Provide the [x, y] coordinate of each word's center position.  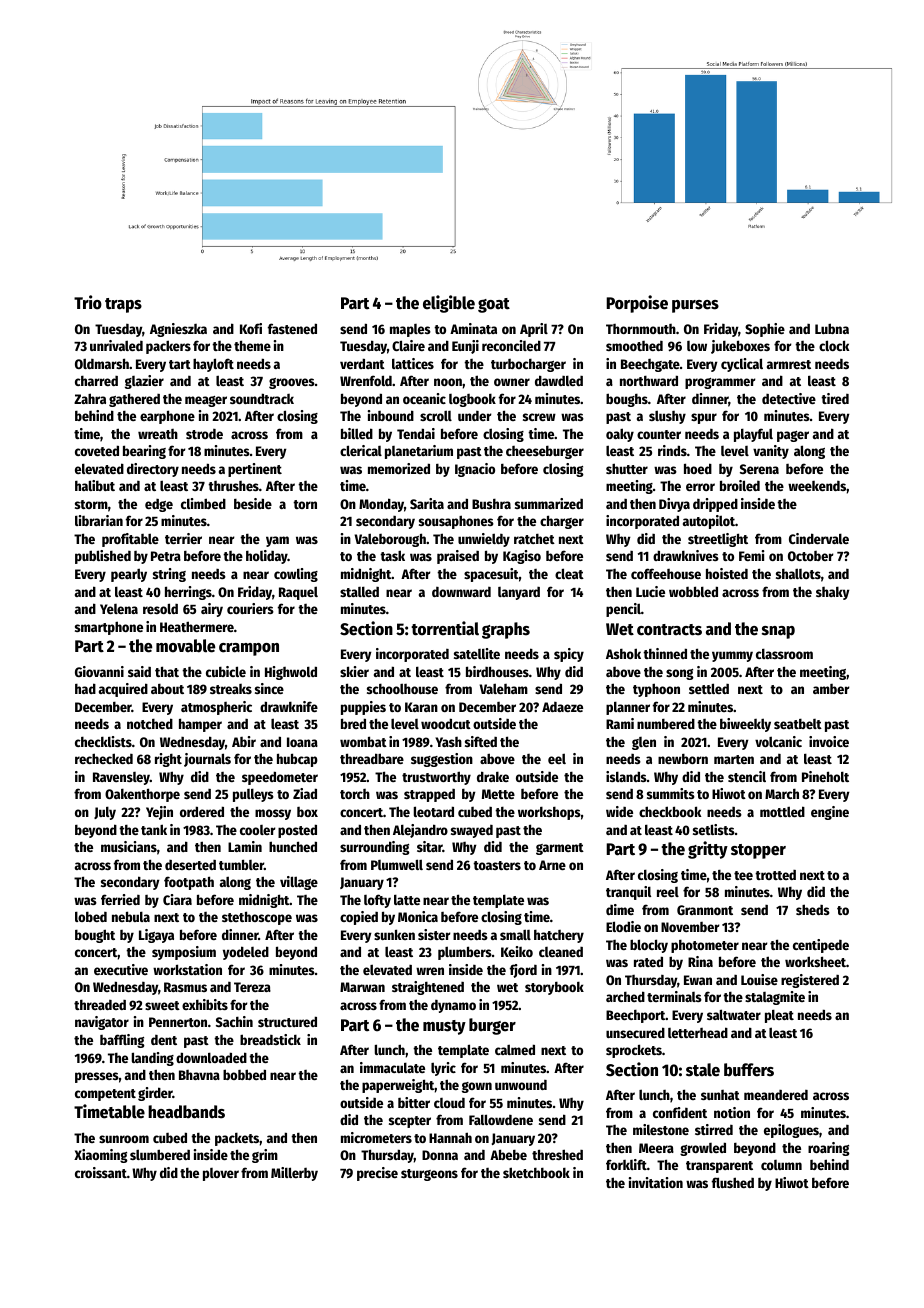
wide [619, 811]
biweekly [745, 725]
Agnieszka [178, 330]
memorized [399, 468]
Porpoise [637, 304]
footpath [189, 883]
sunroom [124, 1139]
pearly [129, 575]
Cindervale [819, 538]
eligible [449, 304]
